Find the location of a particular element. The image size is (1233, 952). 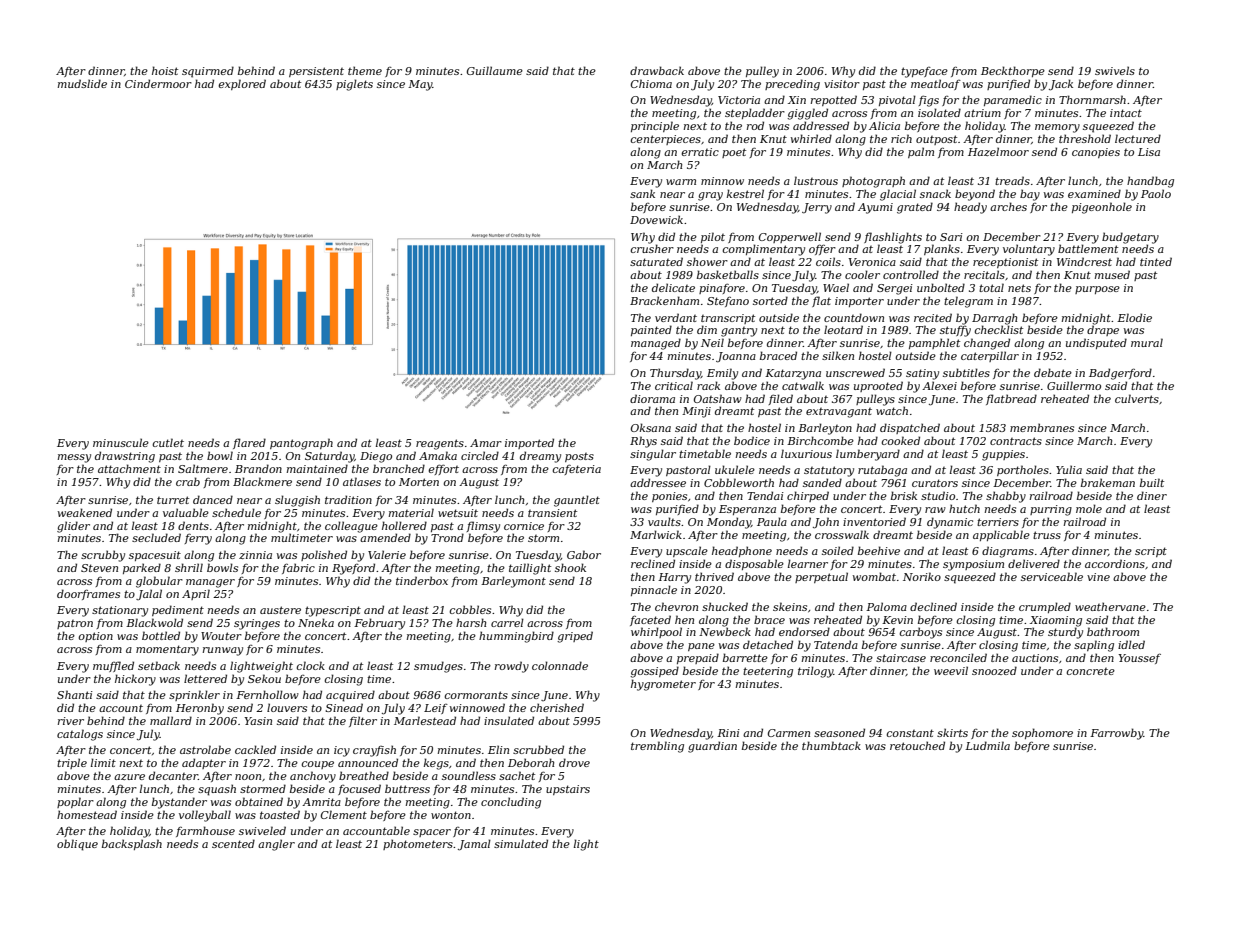

swivels is located at coordinates (1115, 70).
